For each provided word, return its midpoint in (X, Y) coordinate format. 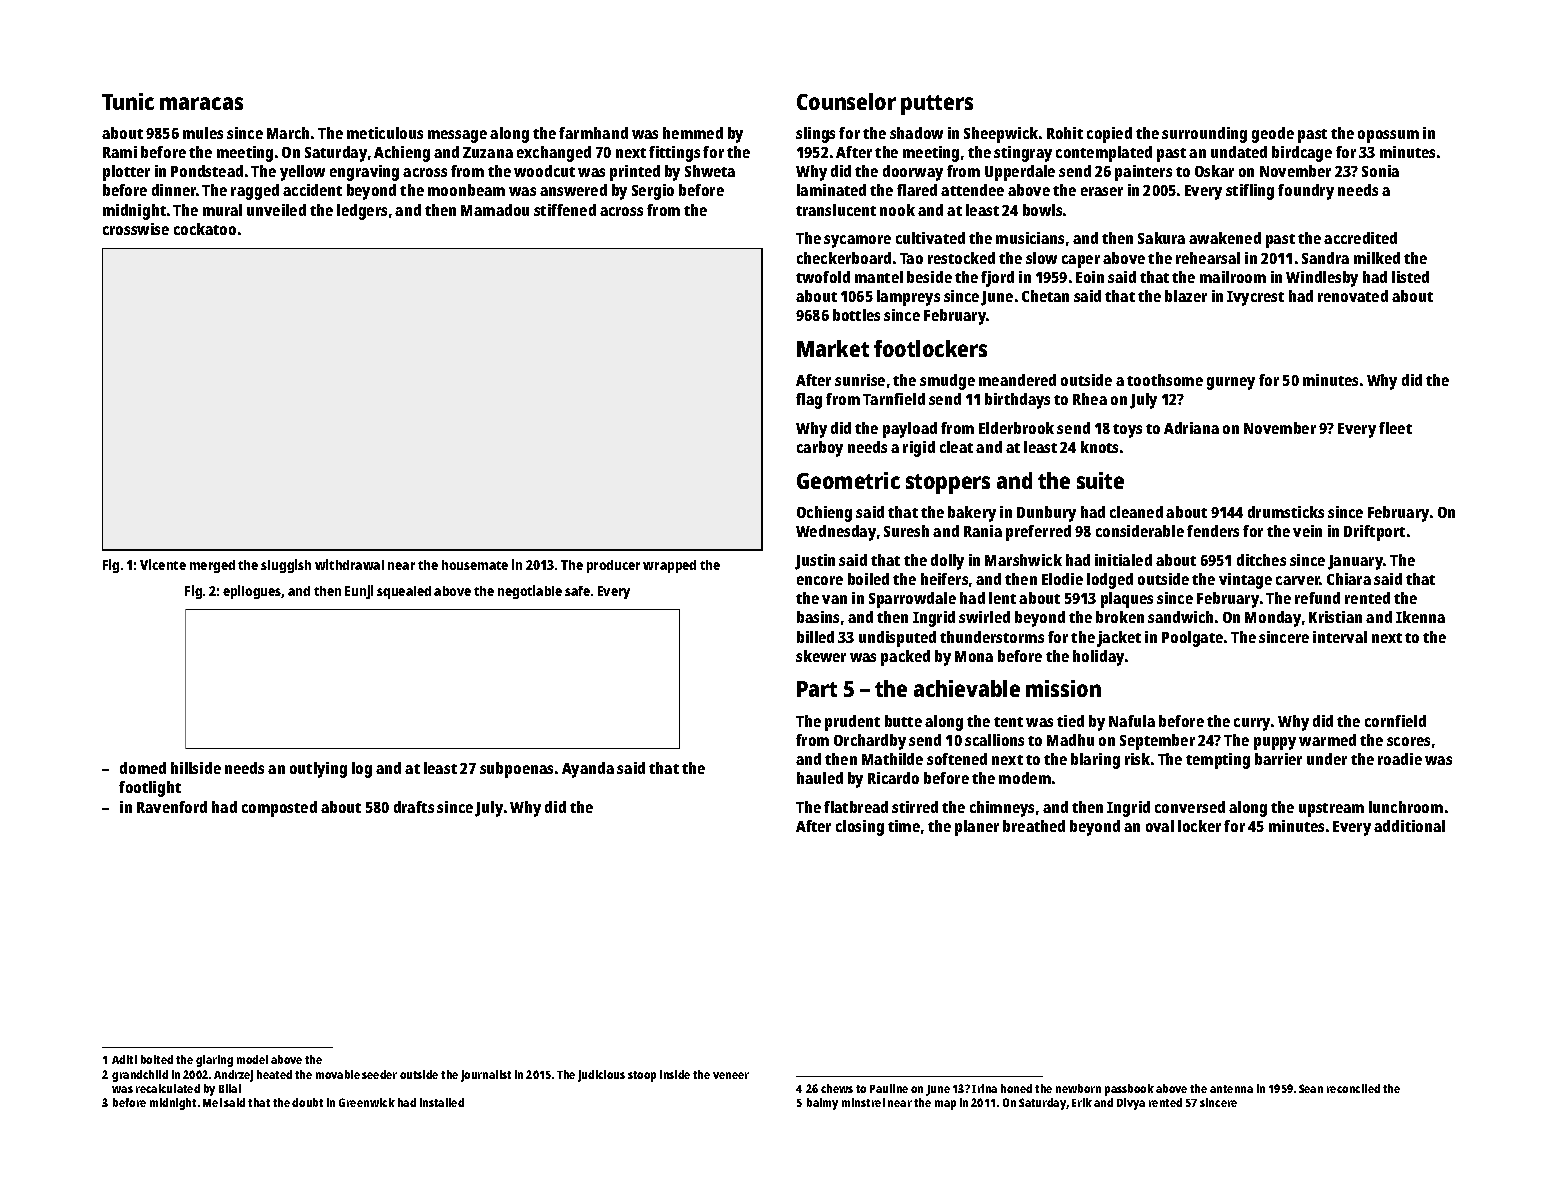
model (252, 1059)
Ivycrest (1255, 298)
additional (1409, 826)
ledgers (362, 212)
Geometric (848, 480)
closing (860, 828)
